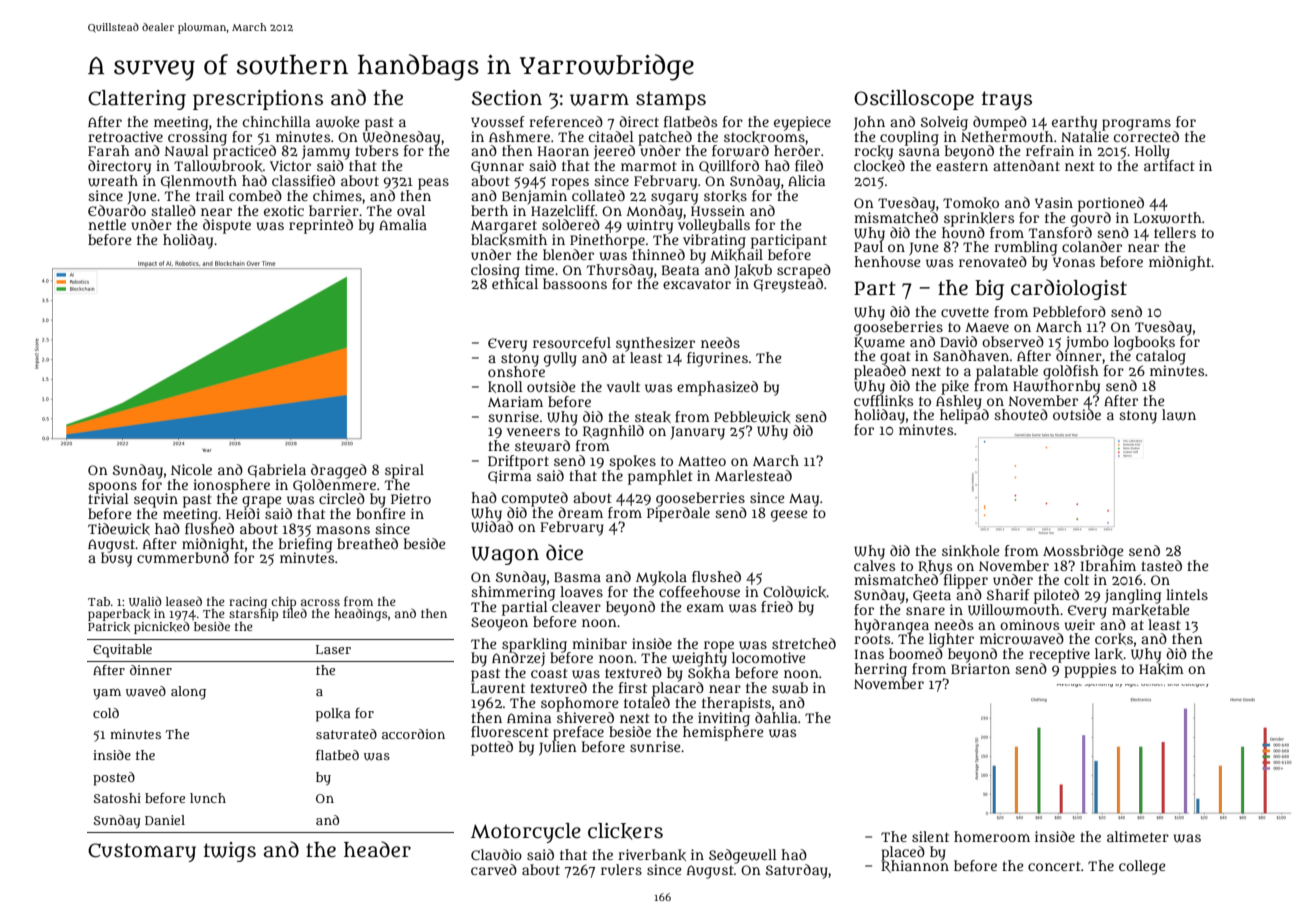 Image resolution: width=1308 pixels, height=924 pixels. What do you see at coordinates (1069, 289) in the image?
I see `cardiologist` at bounding box center [1069, 289].
